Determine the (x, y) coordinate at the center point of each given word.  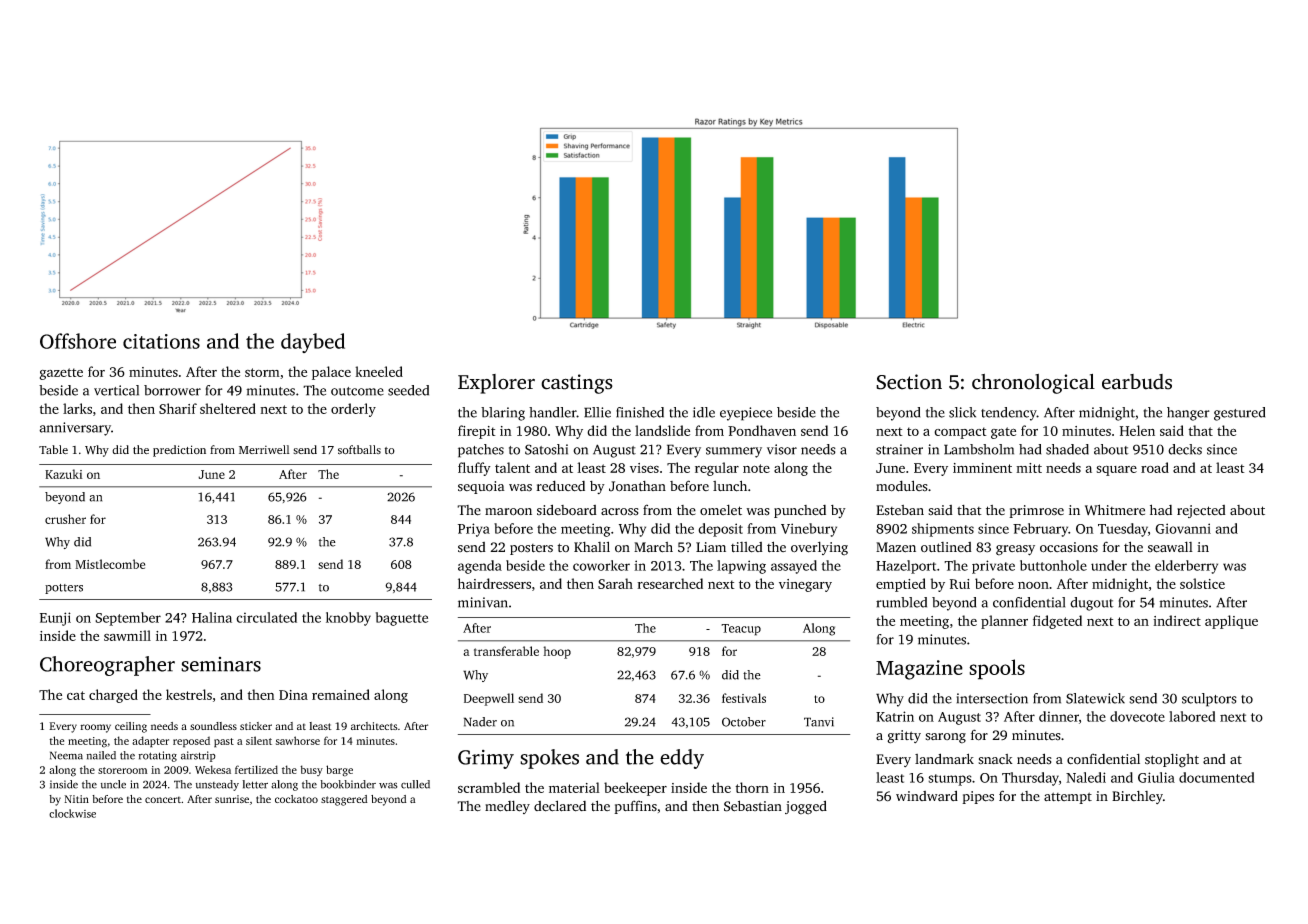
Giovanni (1183, 528)
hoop (557, 652)
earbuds (1137, 382)
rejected (1201, 511)
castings (577, 384)
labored (1192, 716)
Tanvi (819, 722)
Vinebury (809, 530)
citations (161, 341)
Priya (474, 530)
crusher (65, 519)
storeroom (123, 770)
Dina (293, 695)
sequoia (481, 487)
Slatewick (1095, 698)
